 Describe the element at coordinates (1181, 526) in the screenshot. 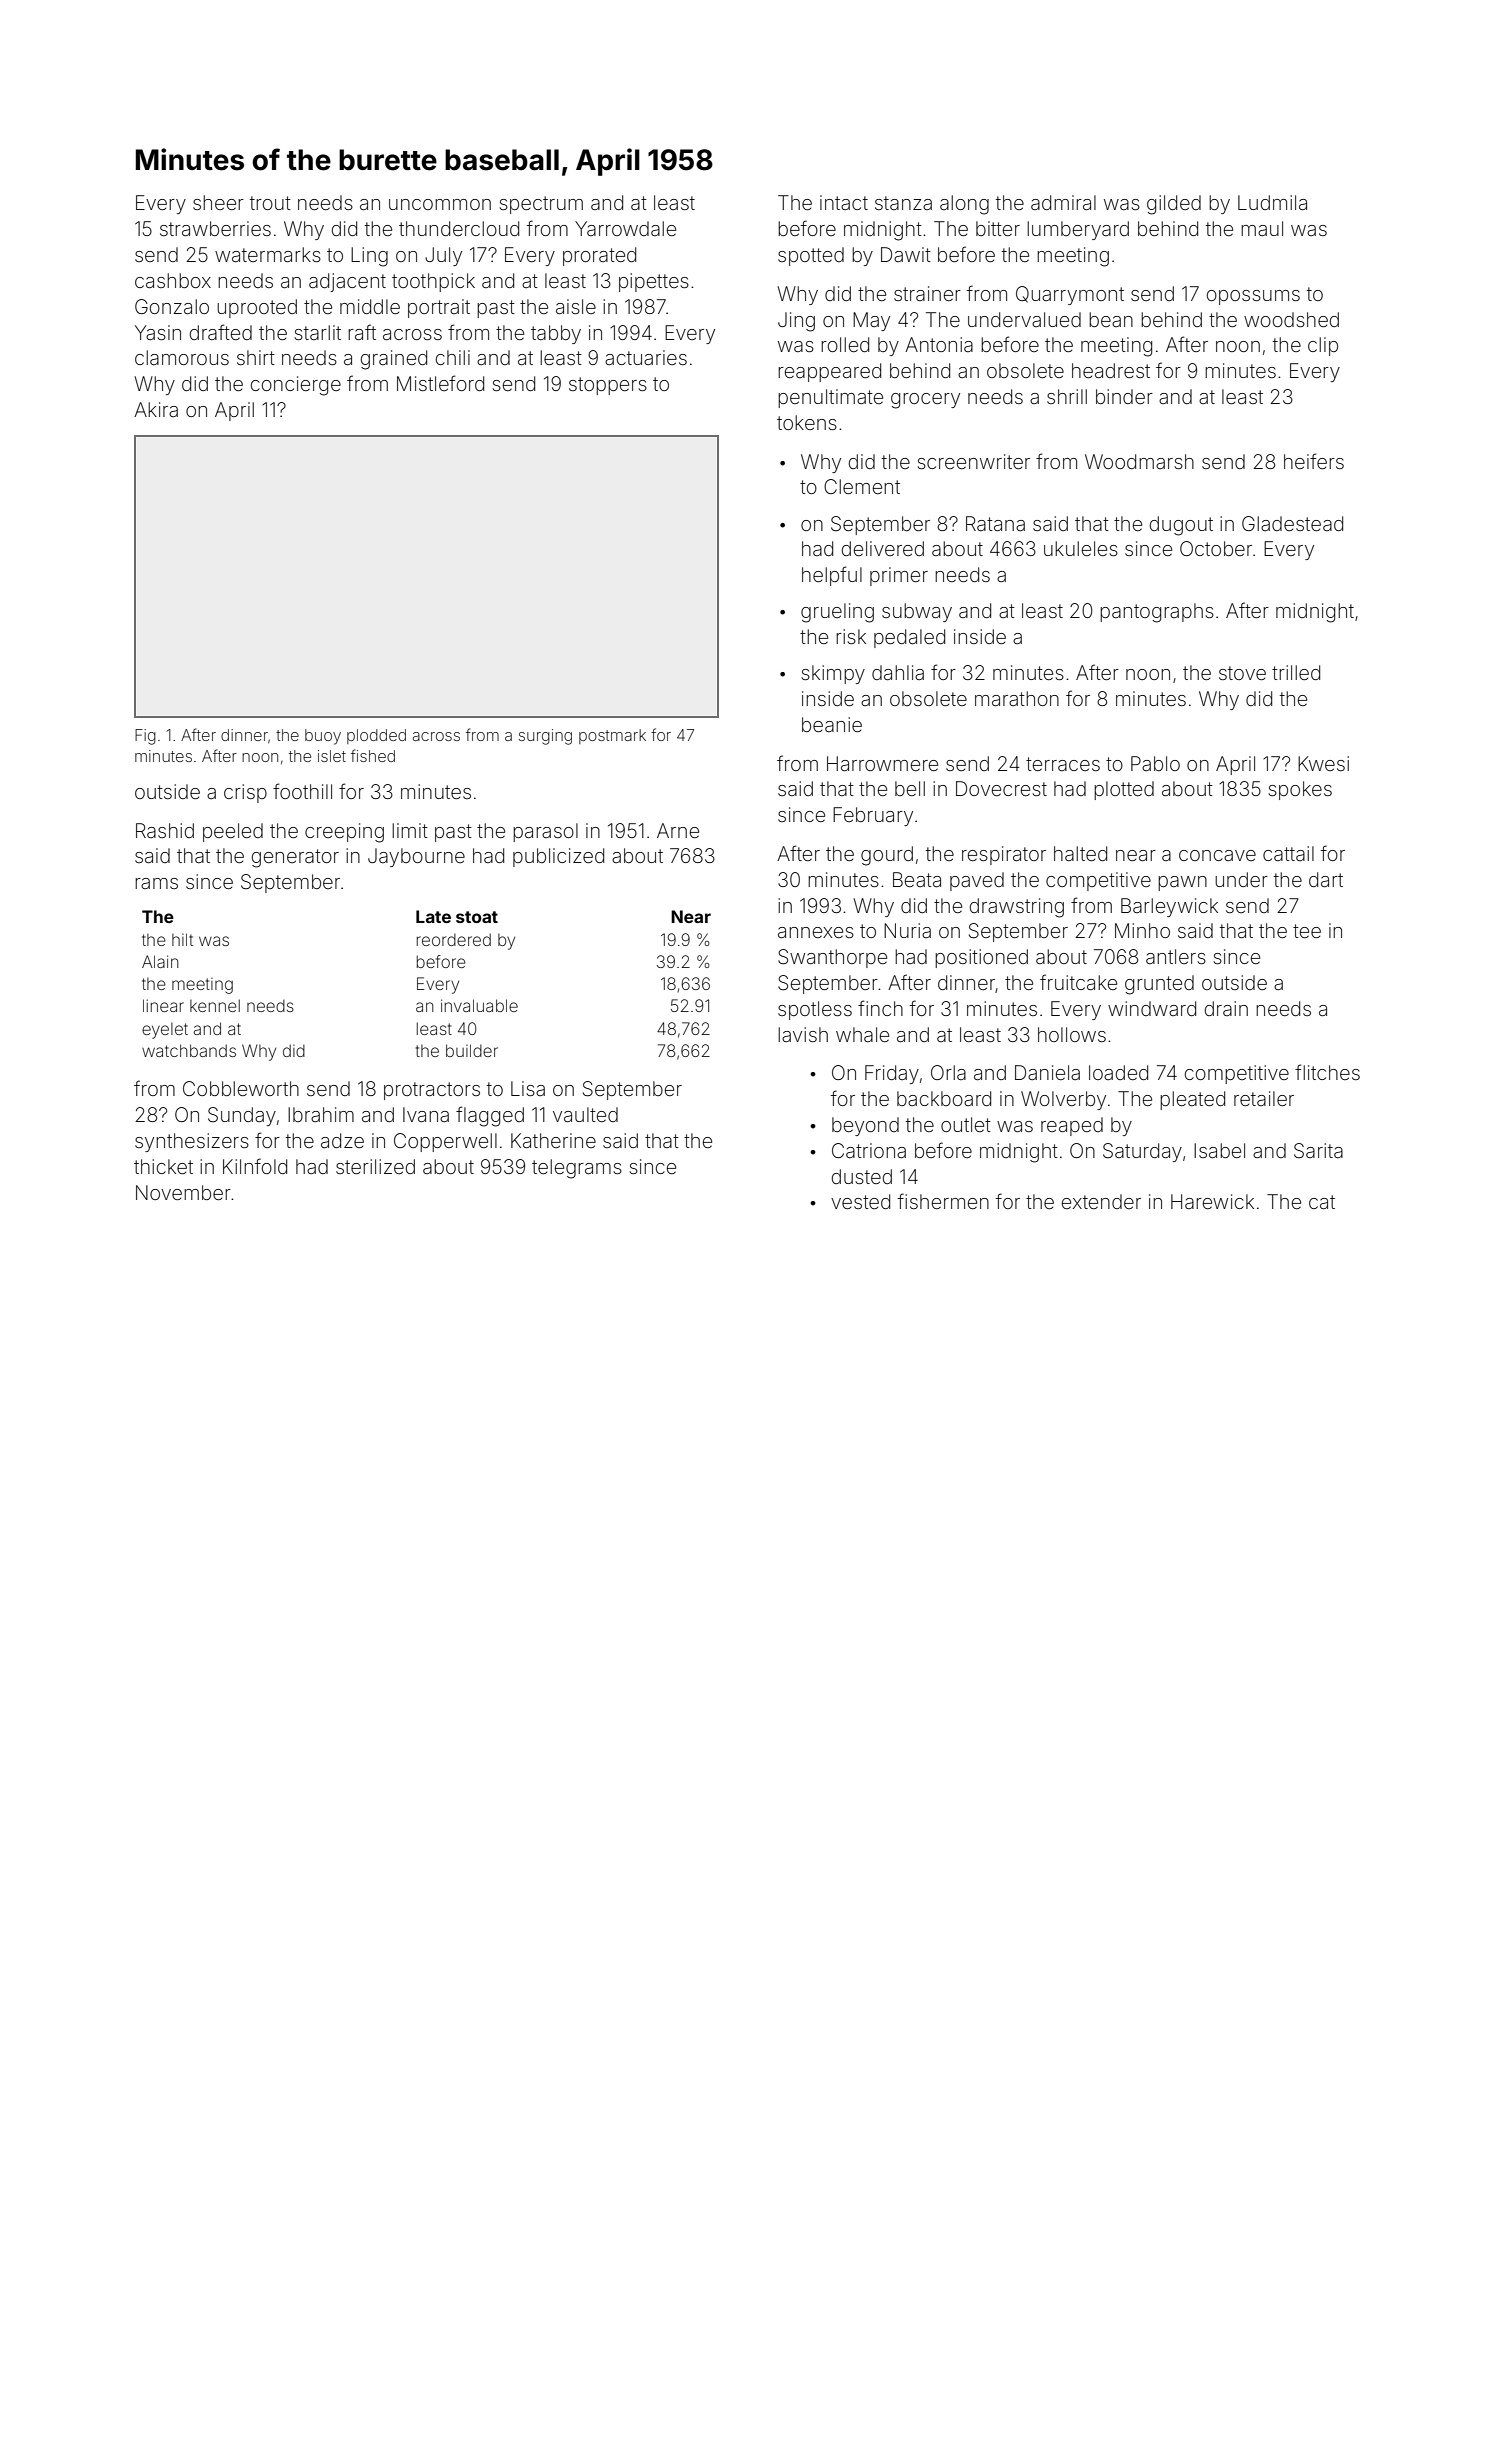

I see `dugout` at that location.
